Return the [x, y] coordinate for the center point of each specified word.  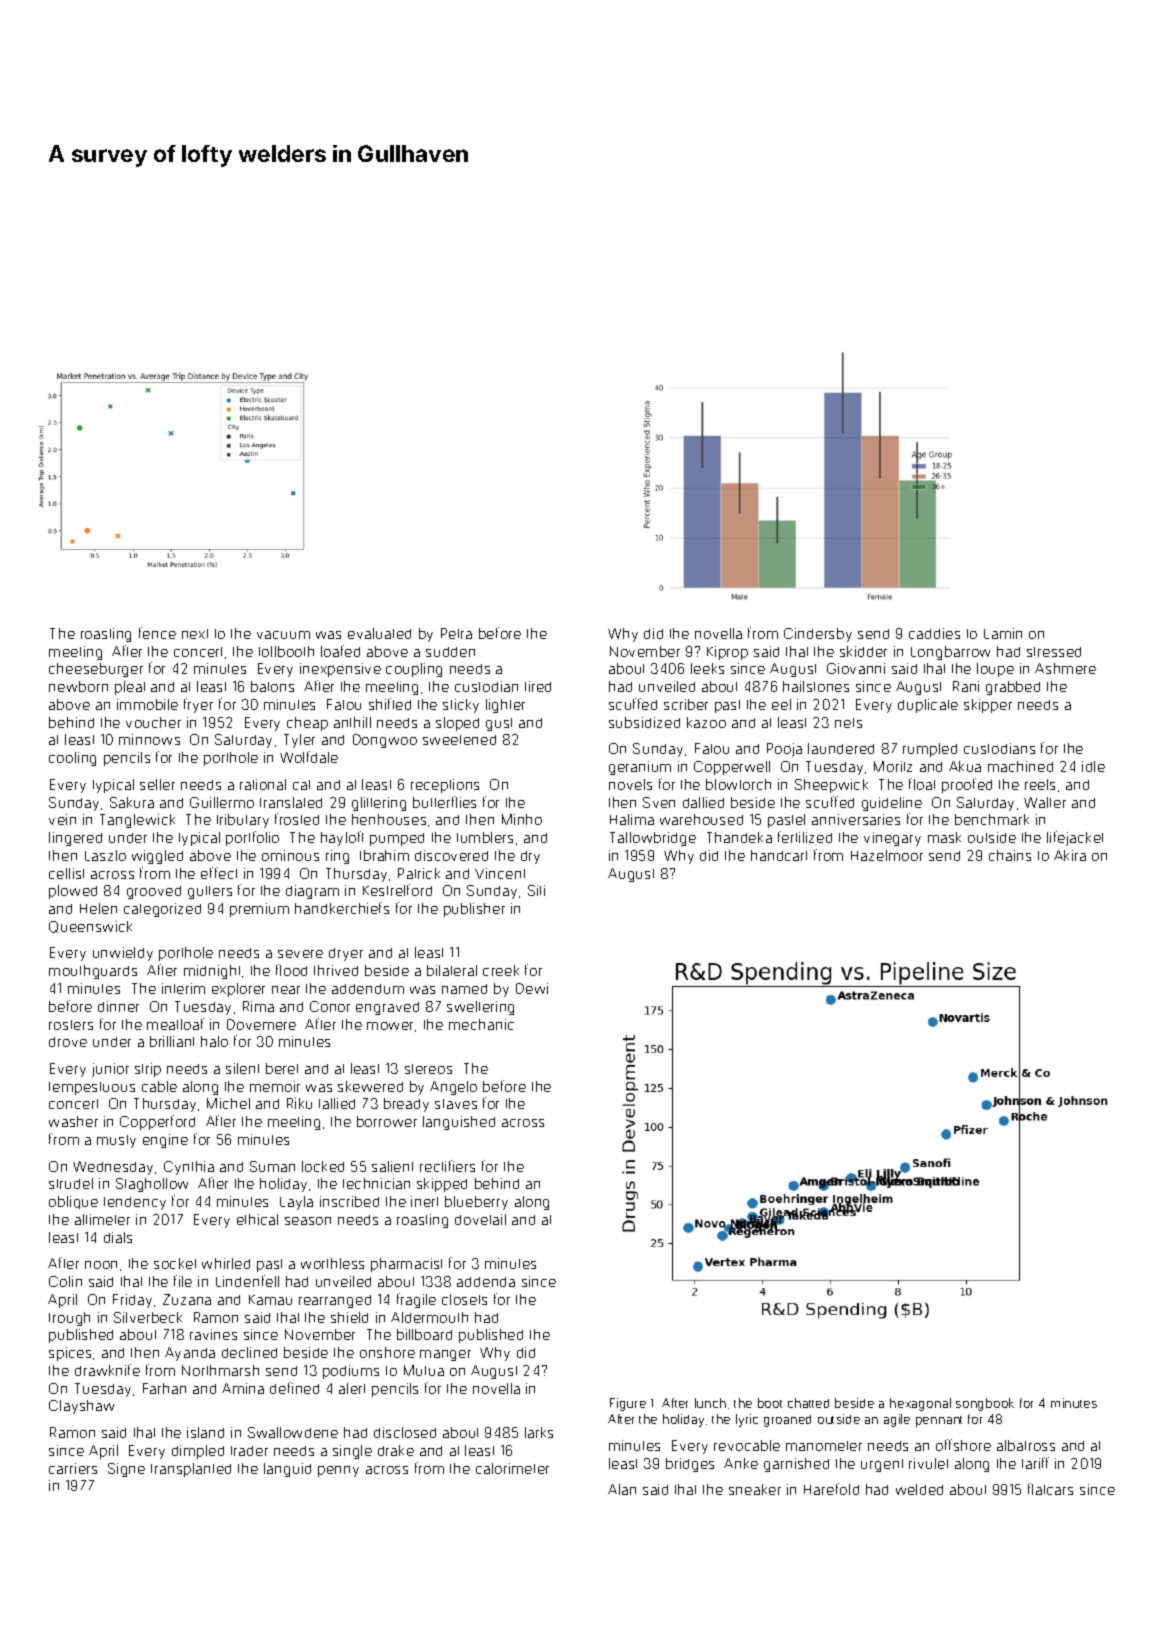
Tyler [299, 741]
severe [300, 954]
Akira [1070, 855]
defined [294, 1388]
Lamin [1003, 633]
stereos [428, 1069]
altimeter [102, 1219]
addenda [486, 1282]
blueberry [476, 1203]
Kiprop [727, 653]
